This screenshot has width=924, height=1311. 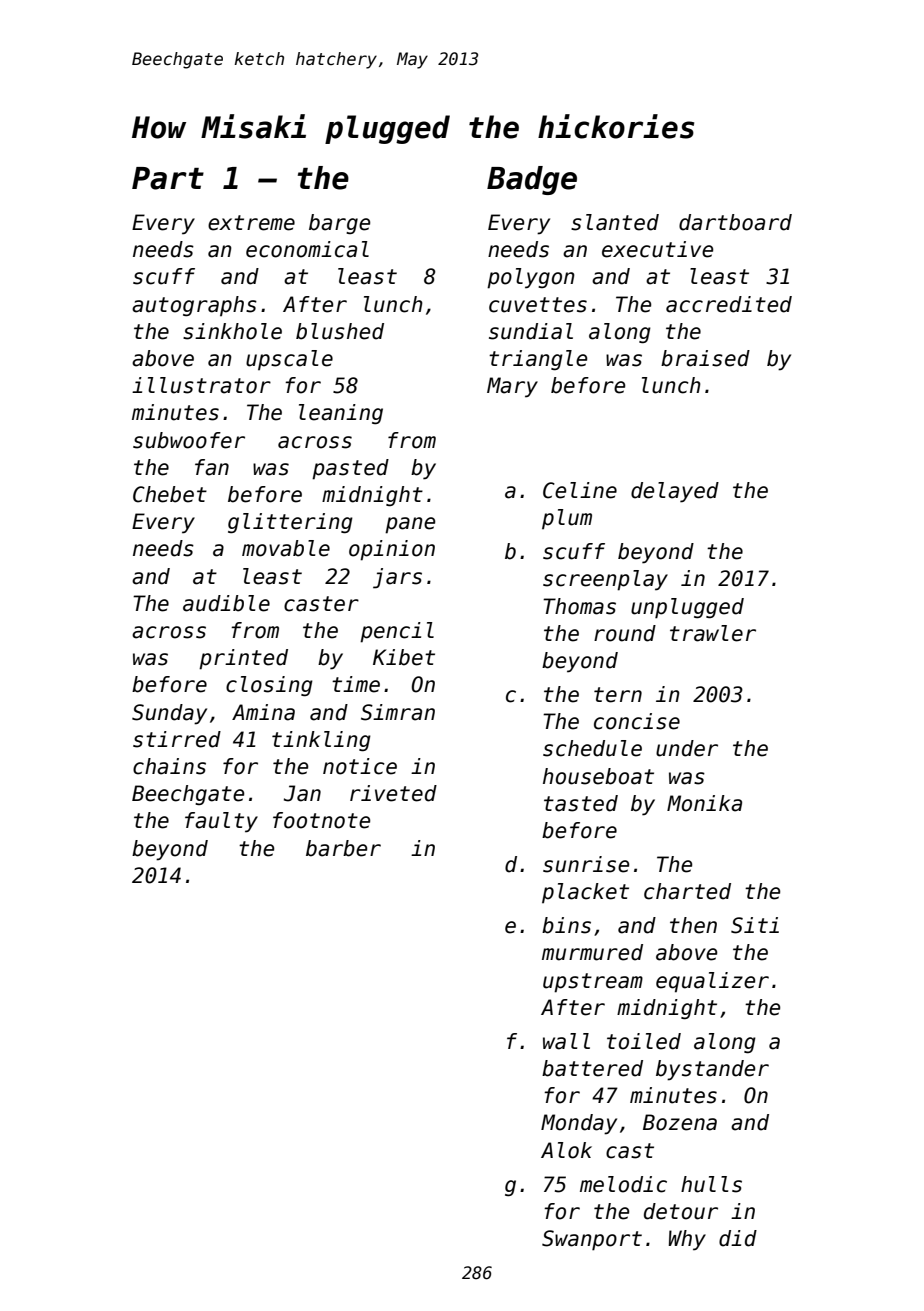 What do you see at coordinates (579, 606) in the screenshot?
I see `Thomas` at bounding box center [579, 606].
